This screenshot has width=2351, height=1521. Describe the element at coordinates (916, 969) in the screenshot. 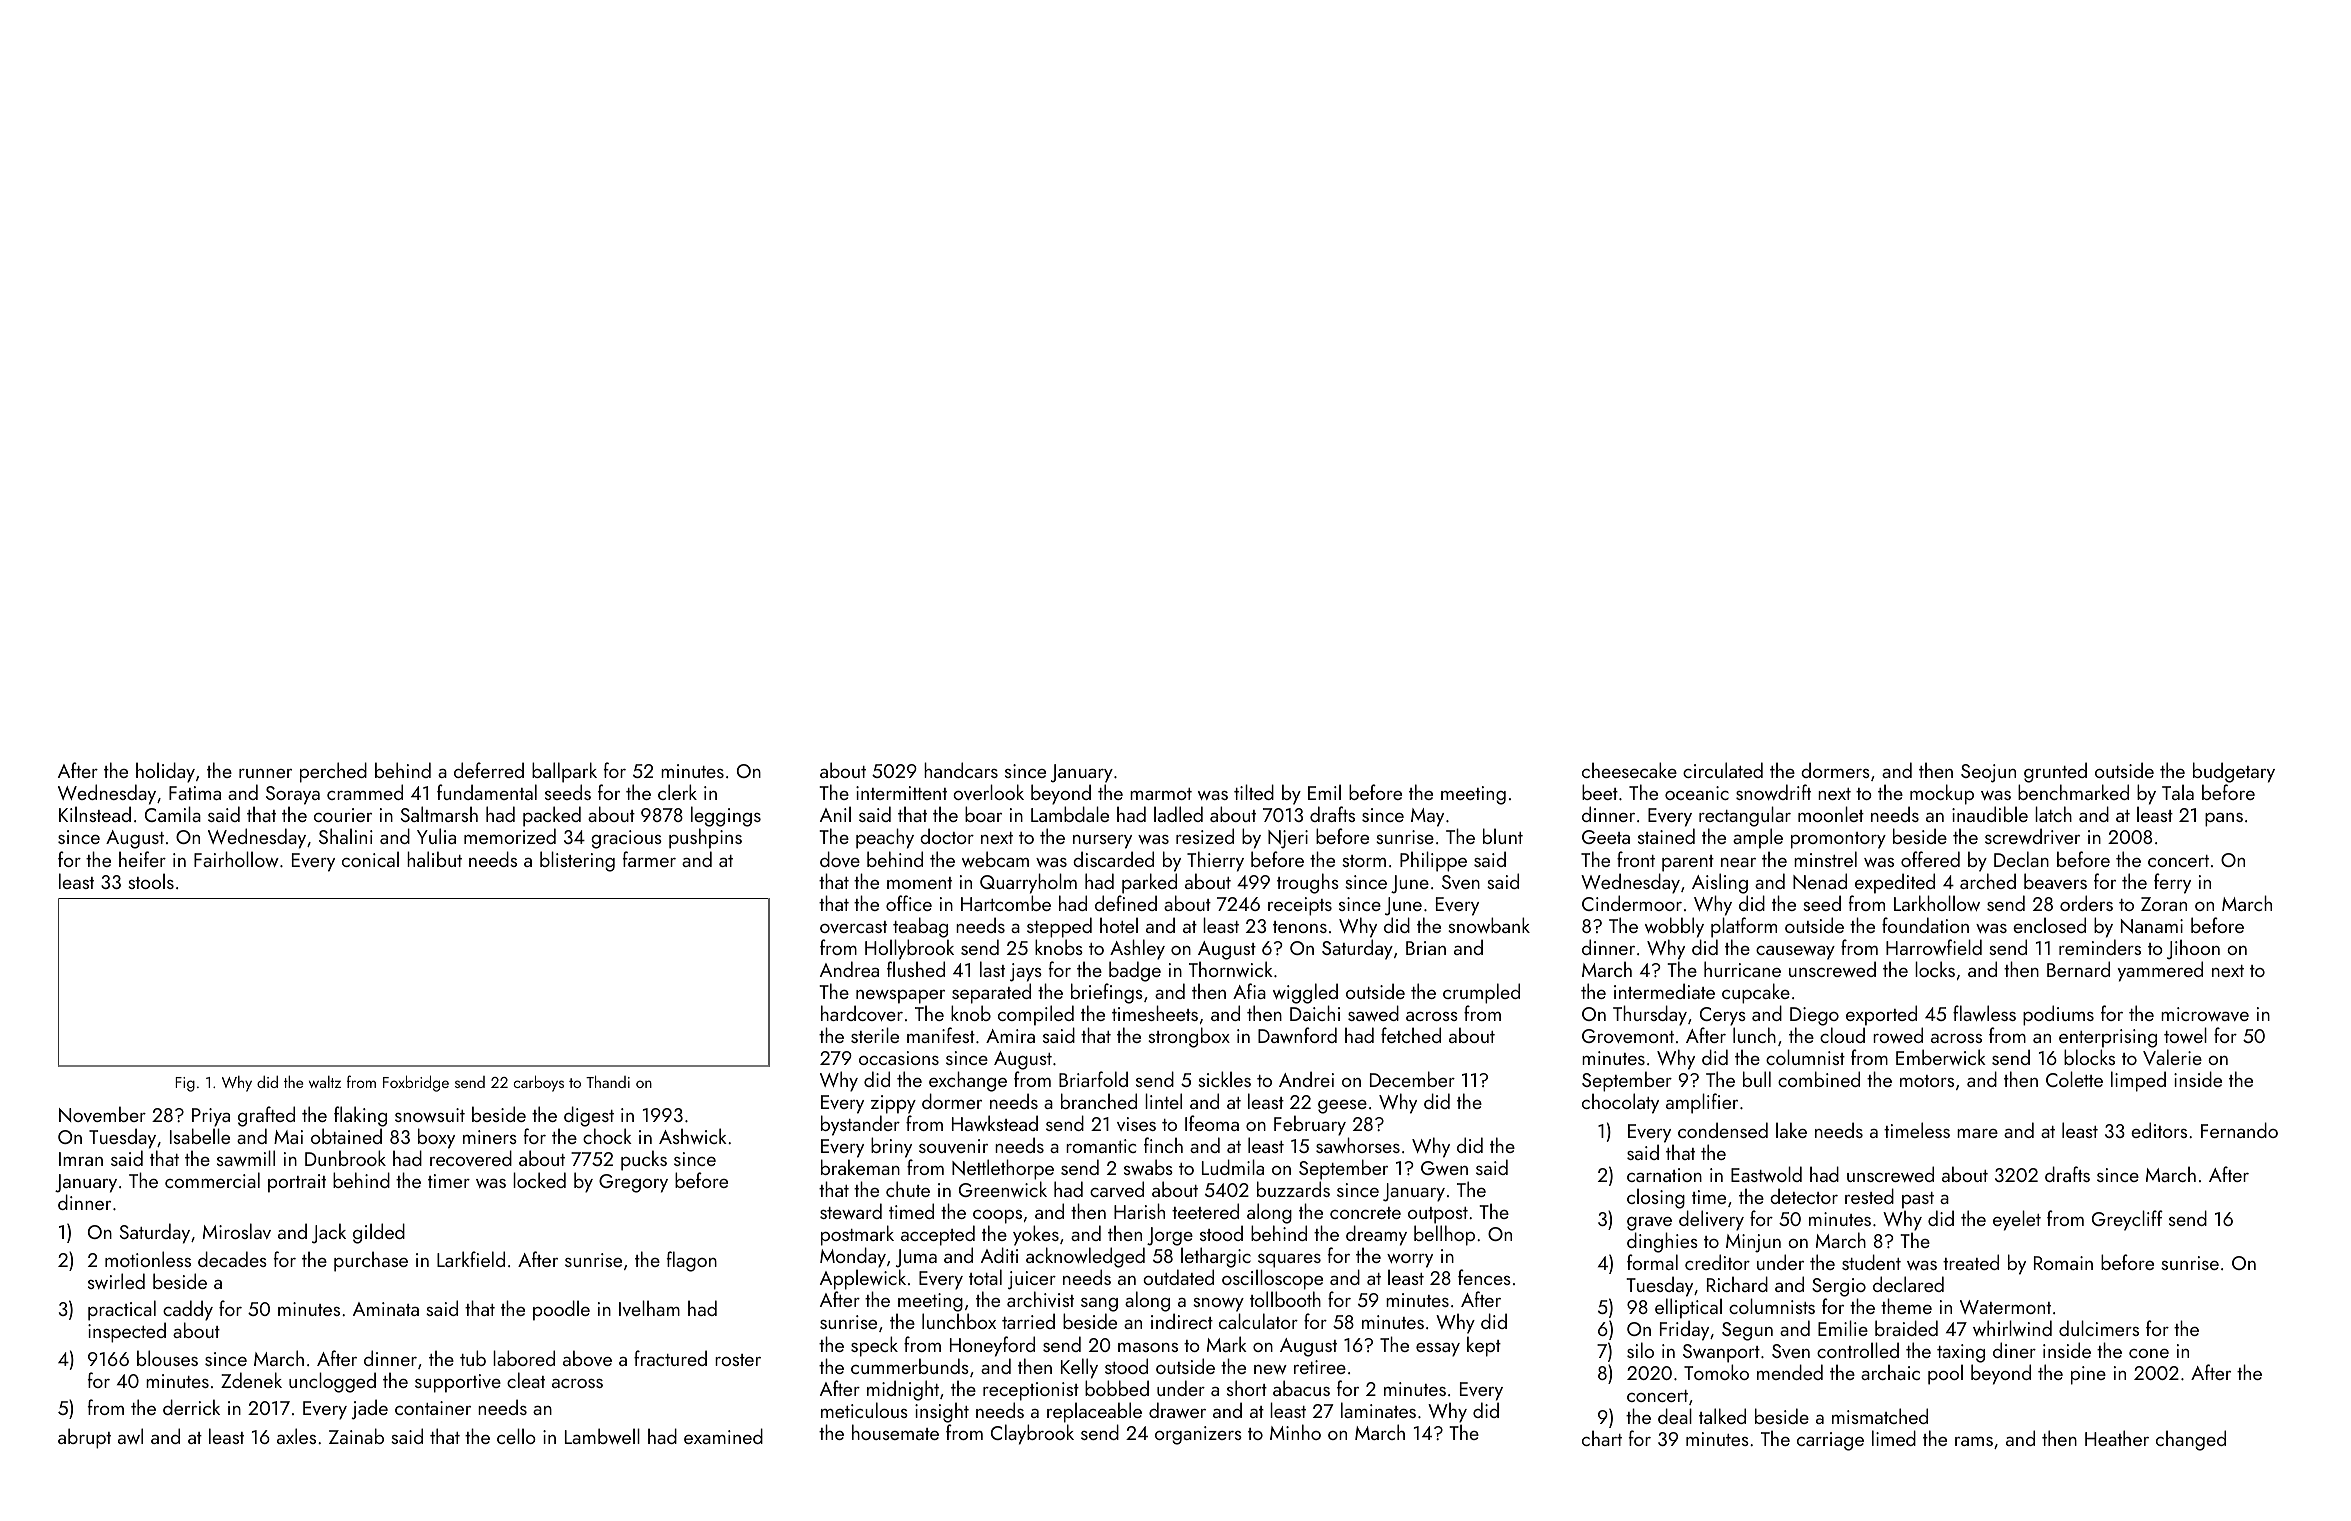

I see `flushed` at that location.
